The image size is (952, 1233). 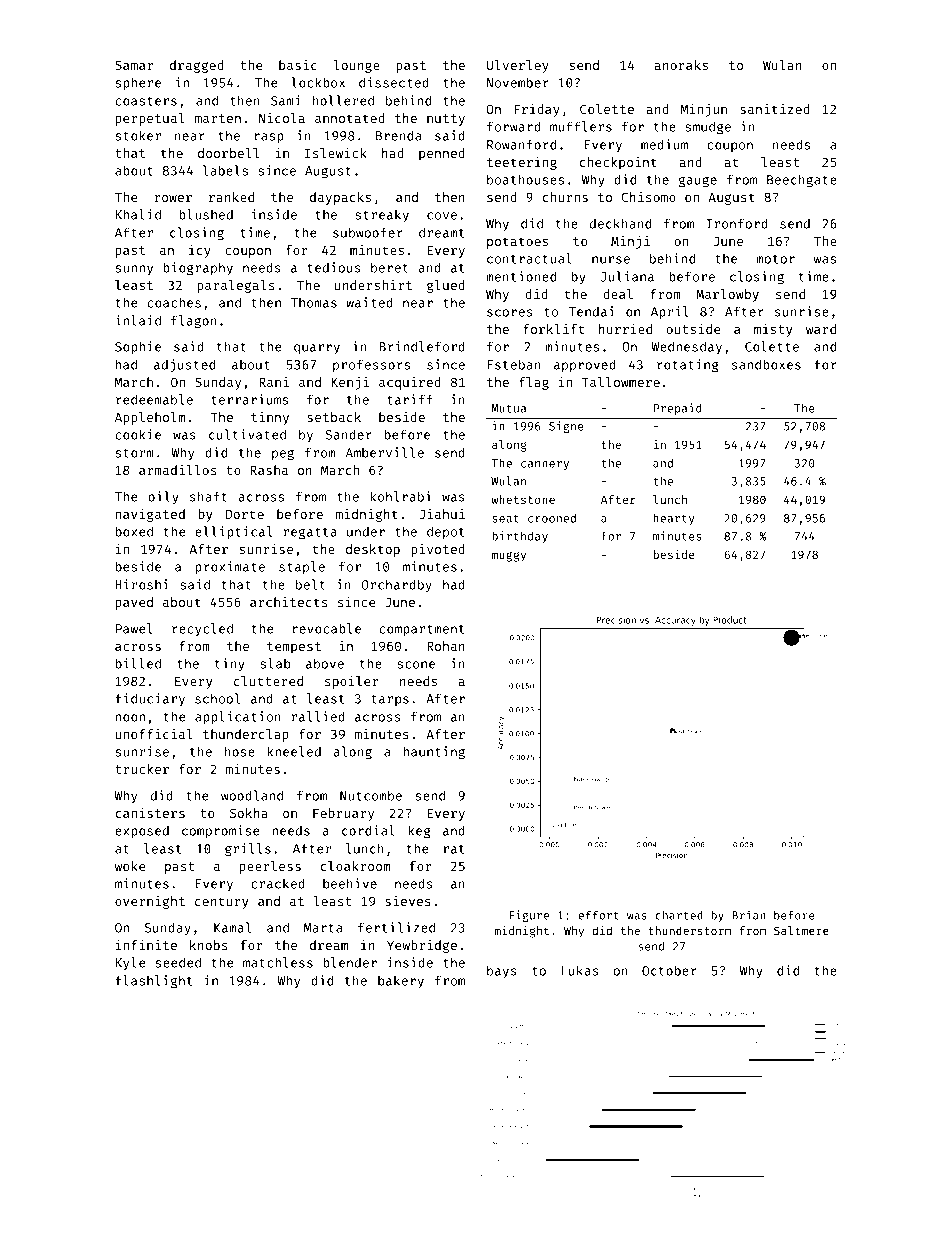 I want to click on Beechgate, so click(x=802, y=181).
